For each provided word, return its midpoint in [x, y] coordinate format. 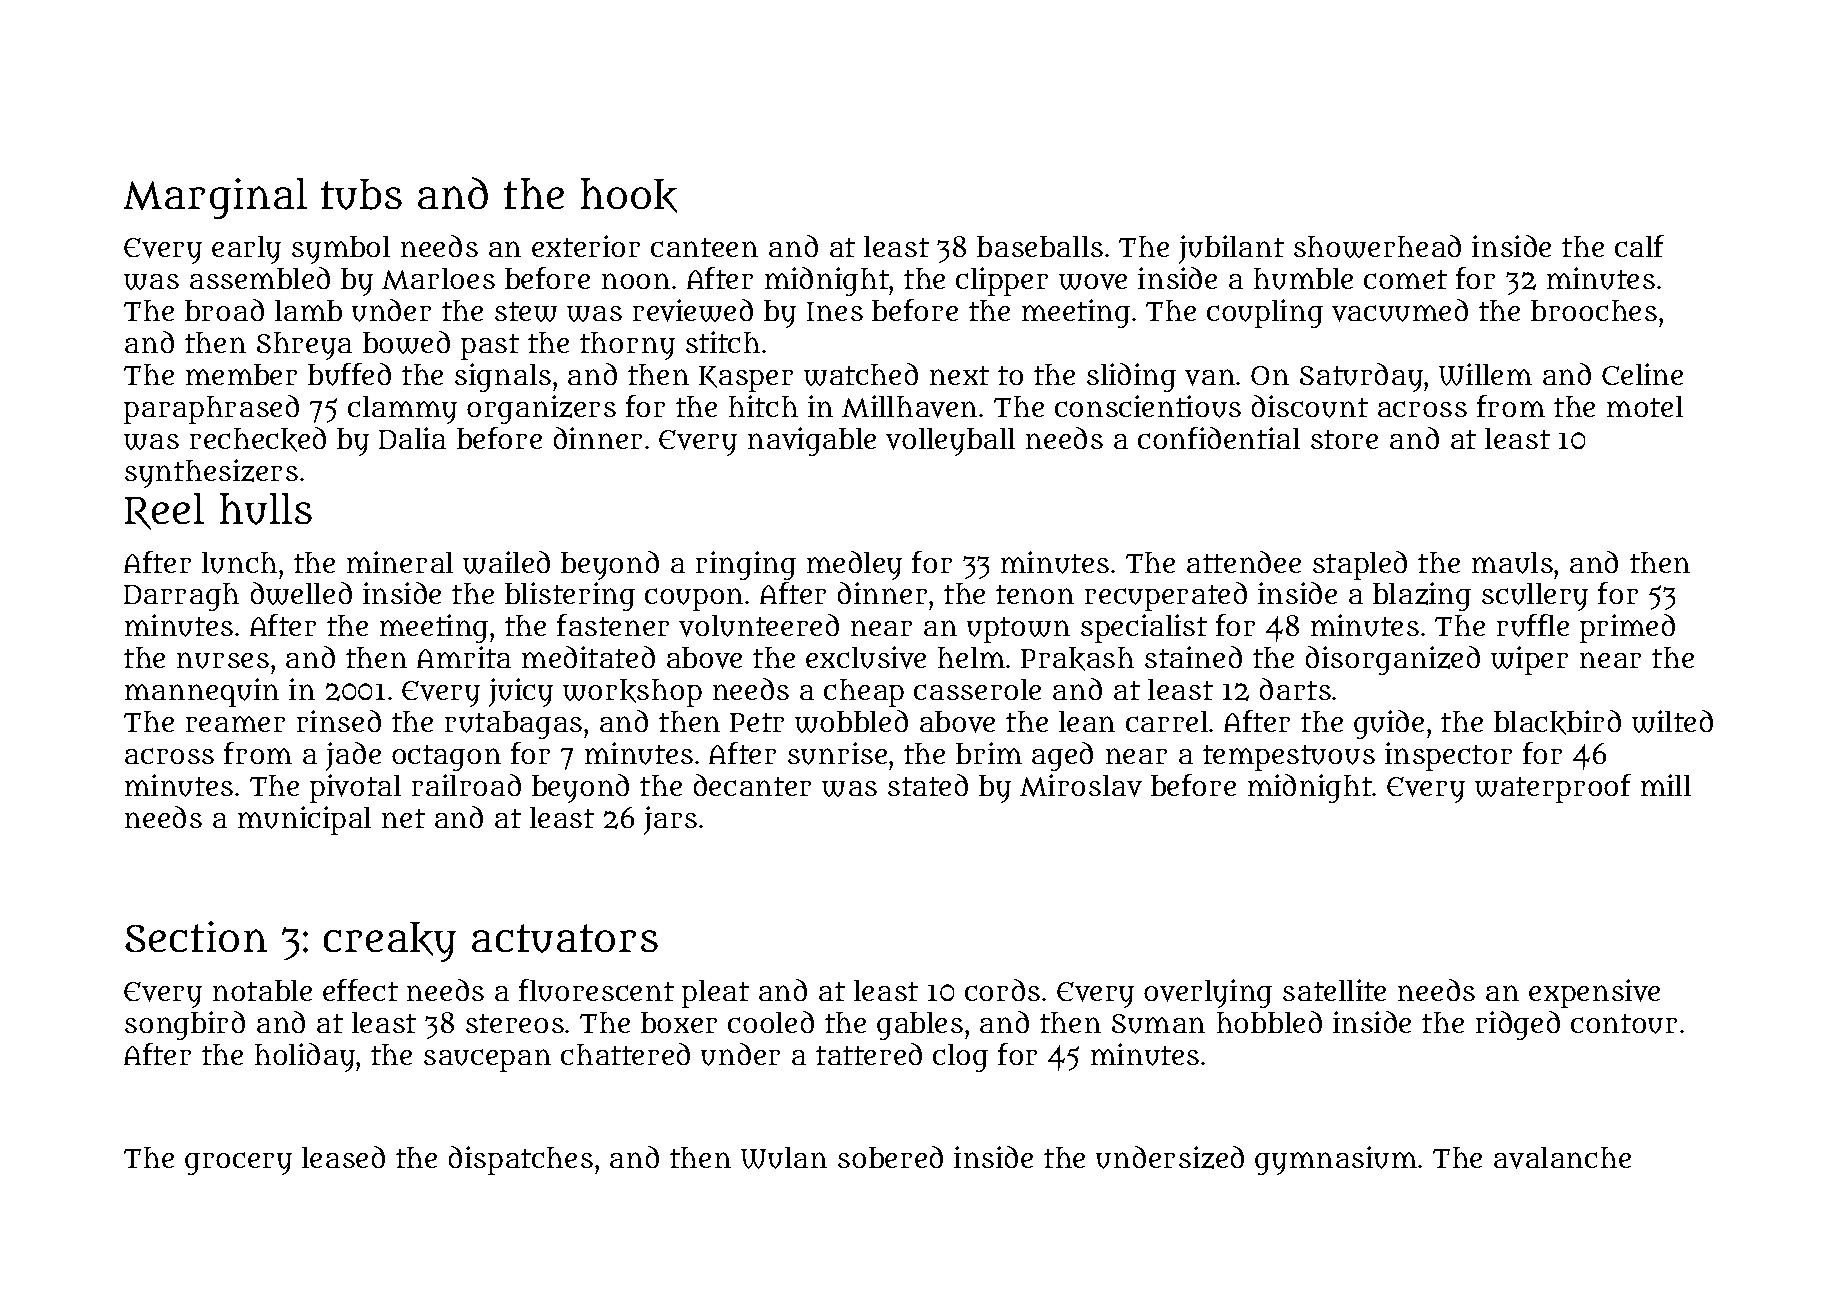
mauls [1512, 563]
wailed [506, 562]
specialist [1144, 628]
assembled [260, 278]
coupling [1265, 313]
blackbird [1557, 722]
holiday [305, 1057]
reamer [235, 724]
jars [670, 820]
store [1344, 439]
